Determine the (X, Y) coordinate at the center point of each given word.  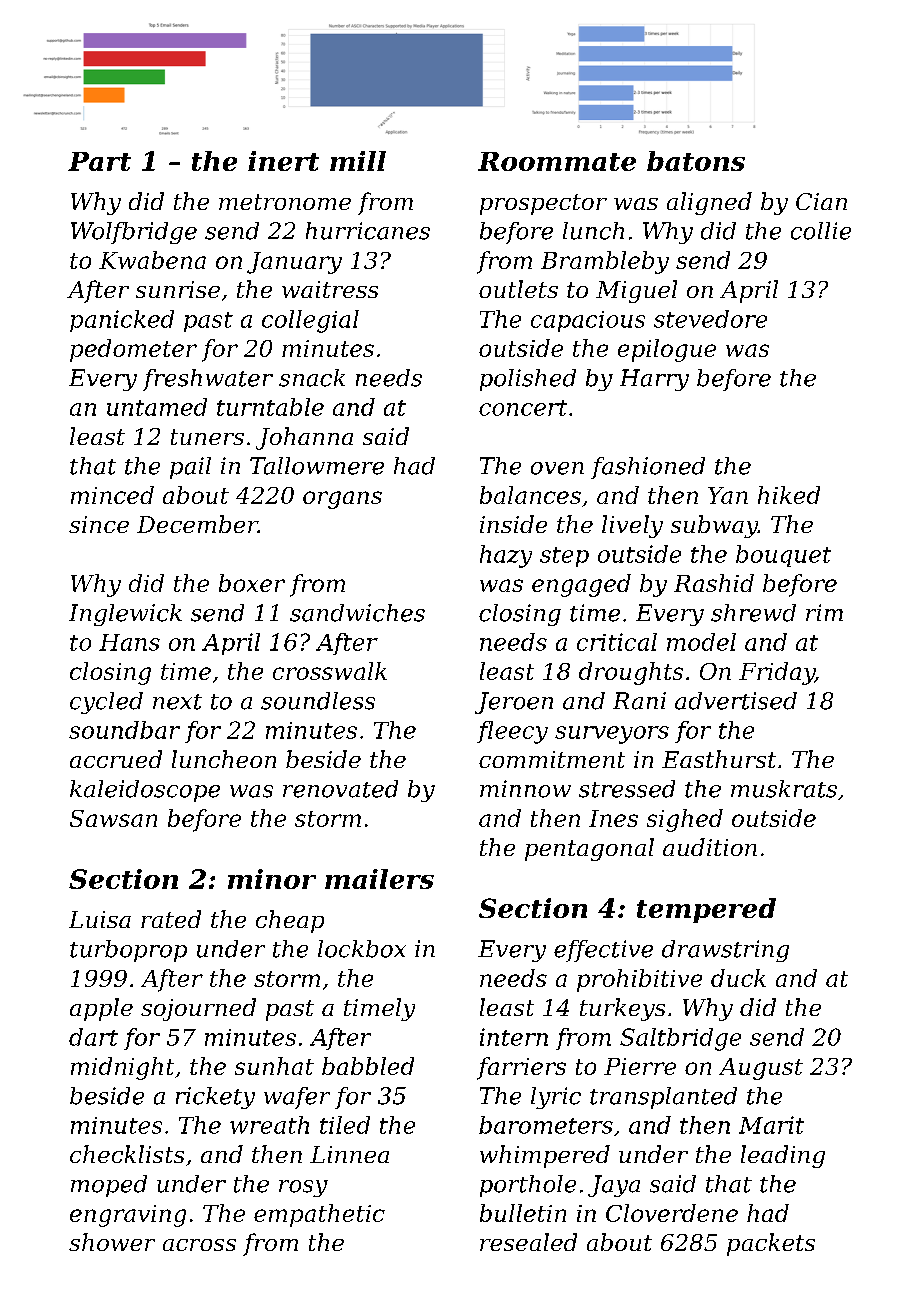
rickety (215, 1098)
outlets (518, 289)
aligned (709, 203)
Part (99, 161)
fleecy (512, 732)
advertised (736, 701)
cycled (106, 703)
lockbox (362, 949)
